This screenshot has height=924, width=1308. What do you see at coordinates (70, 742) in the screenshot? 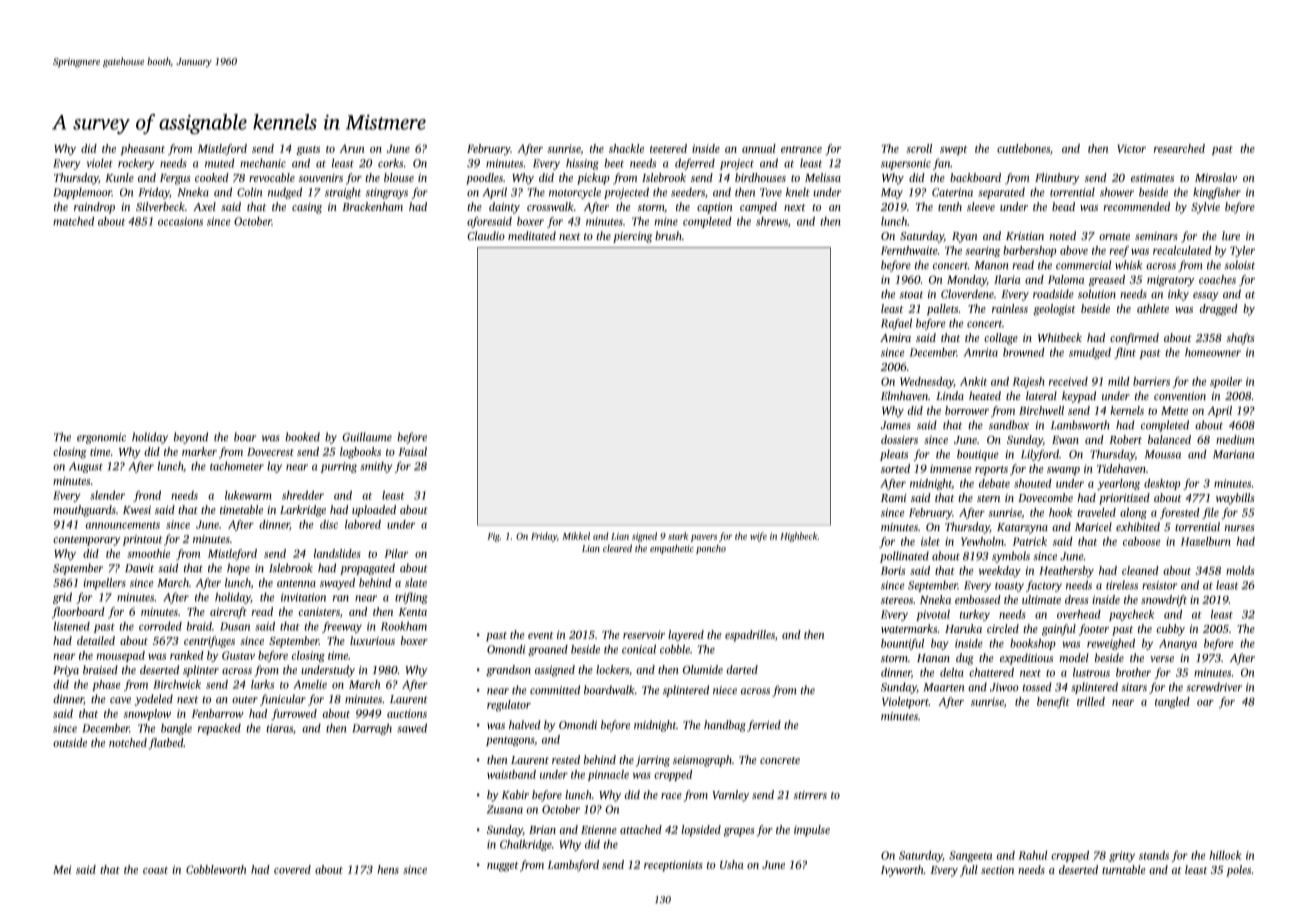
I see `outside` at bounding box center [70, 742].
